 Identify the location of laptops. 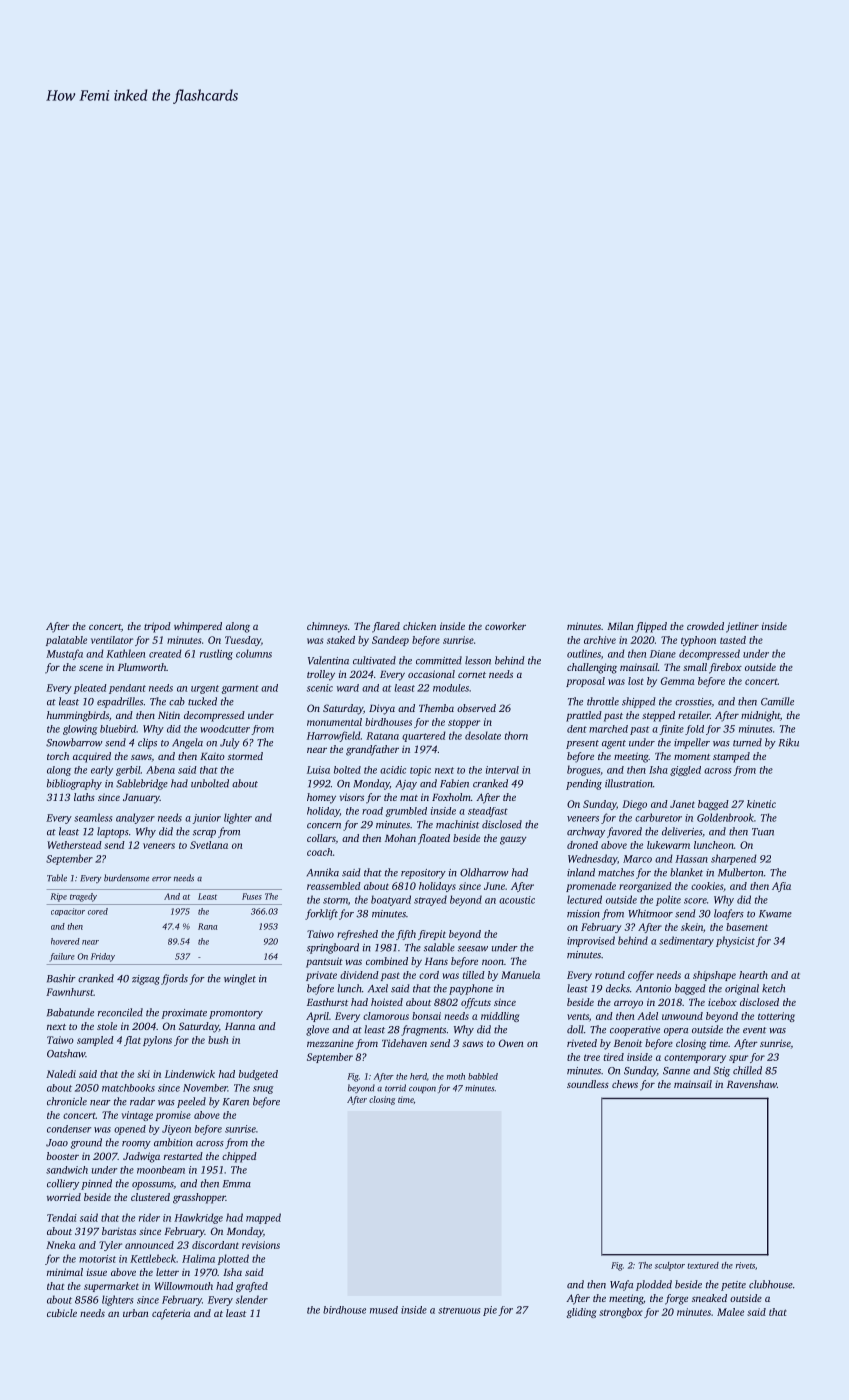
(113, 832).
